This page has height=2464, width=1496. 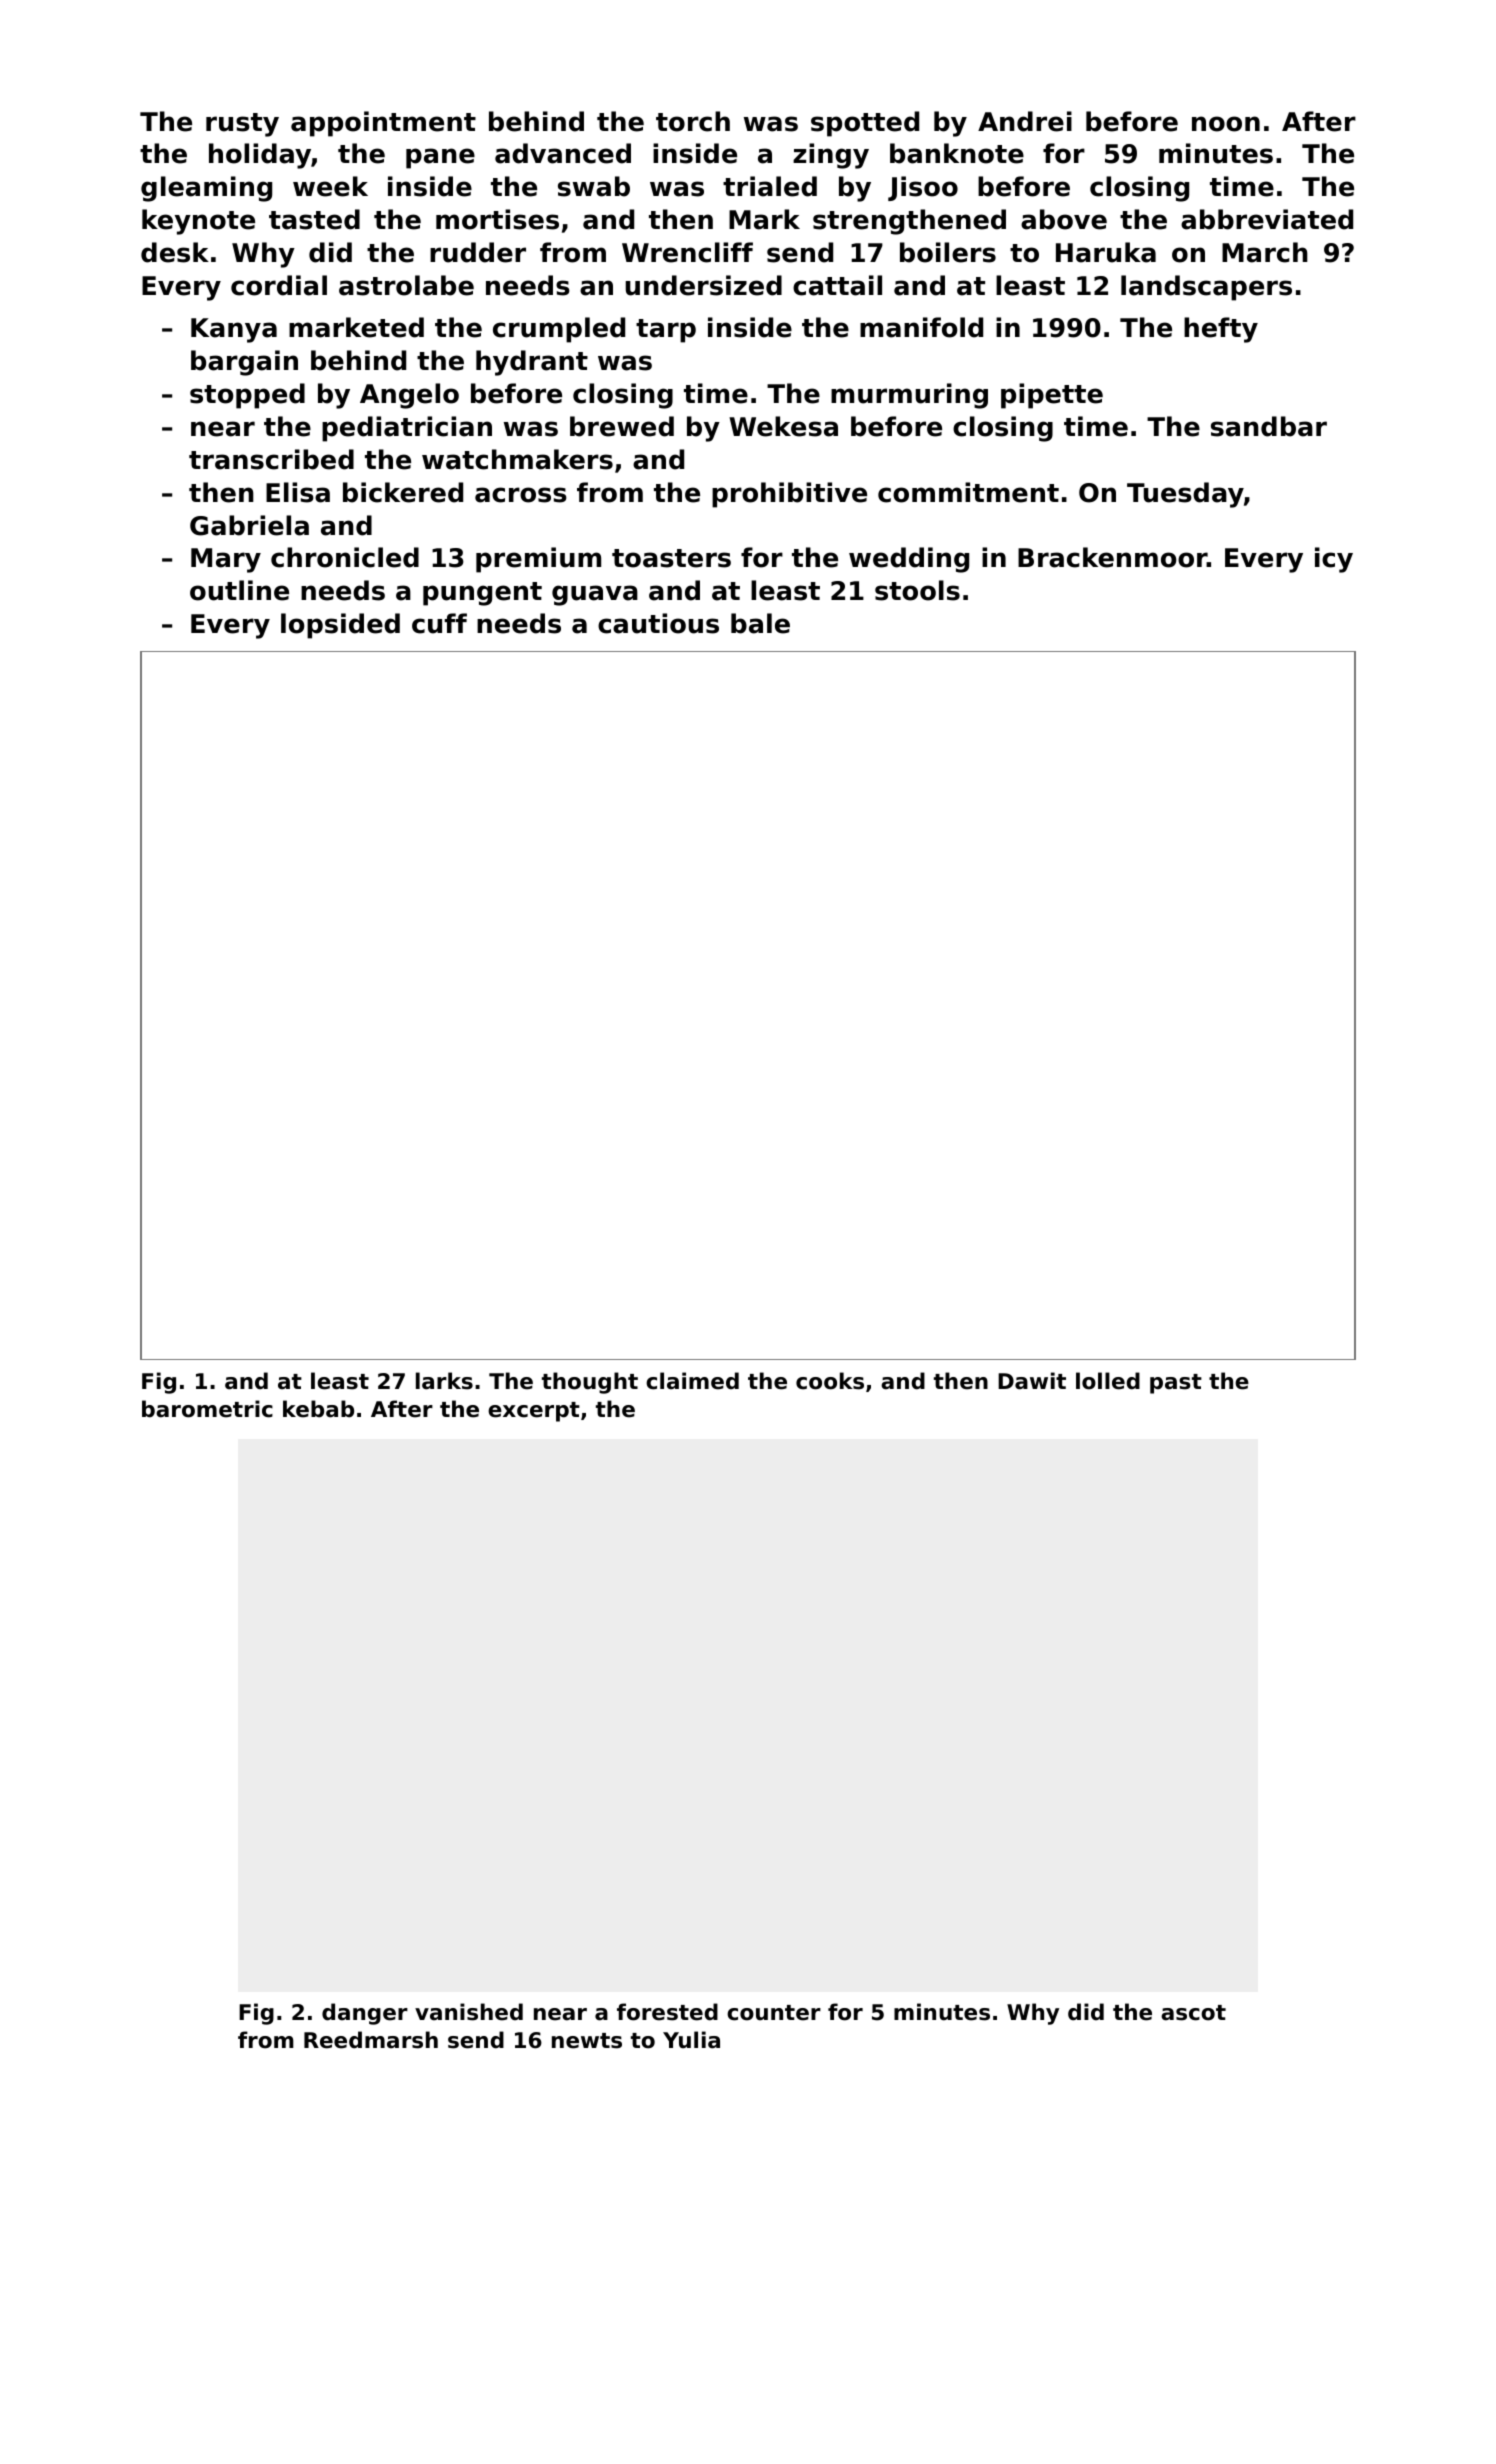 What do you see at coordinates (383, 124) in the page?
I see `appointment` at bounding box center [383, 124].
